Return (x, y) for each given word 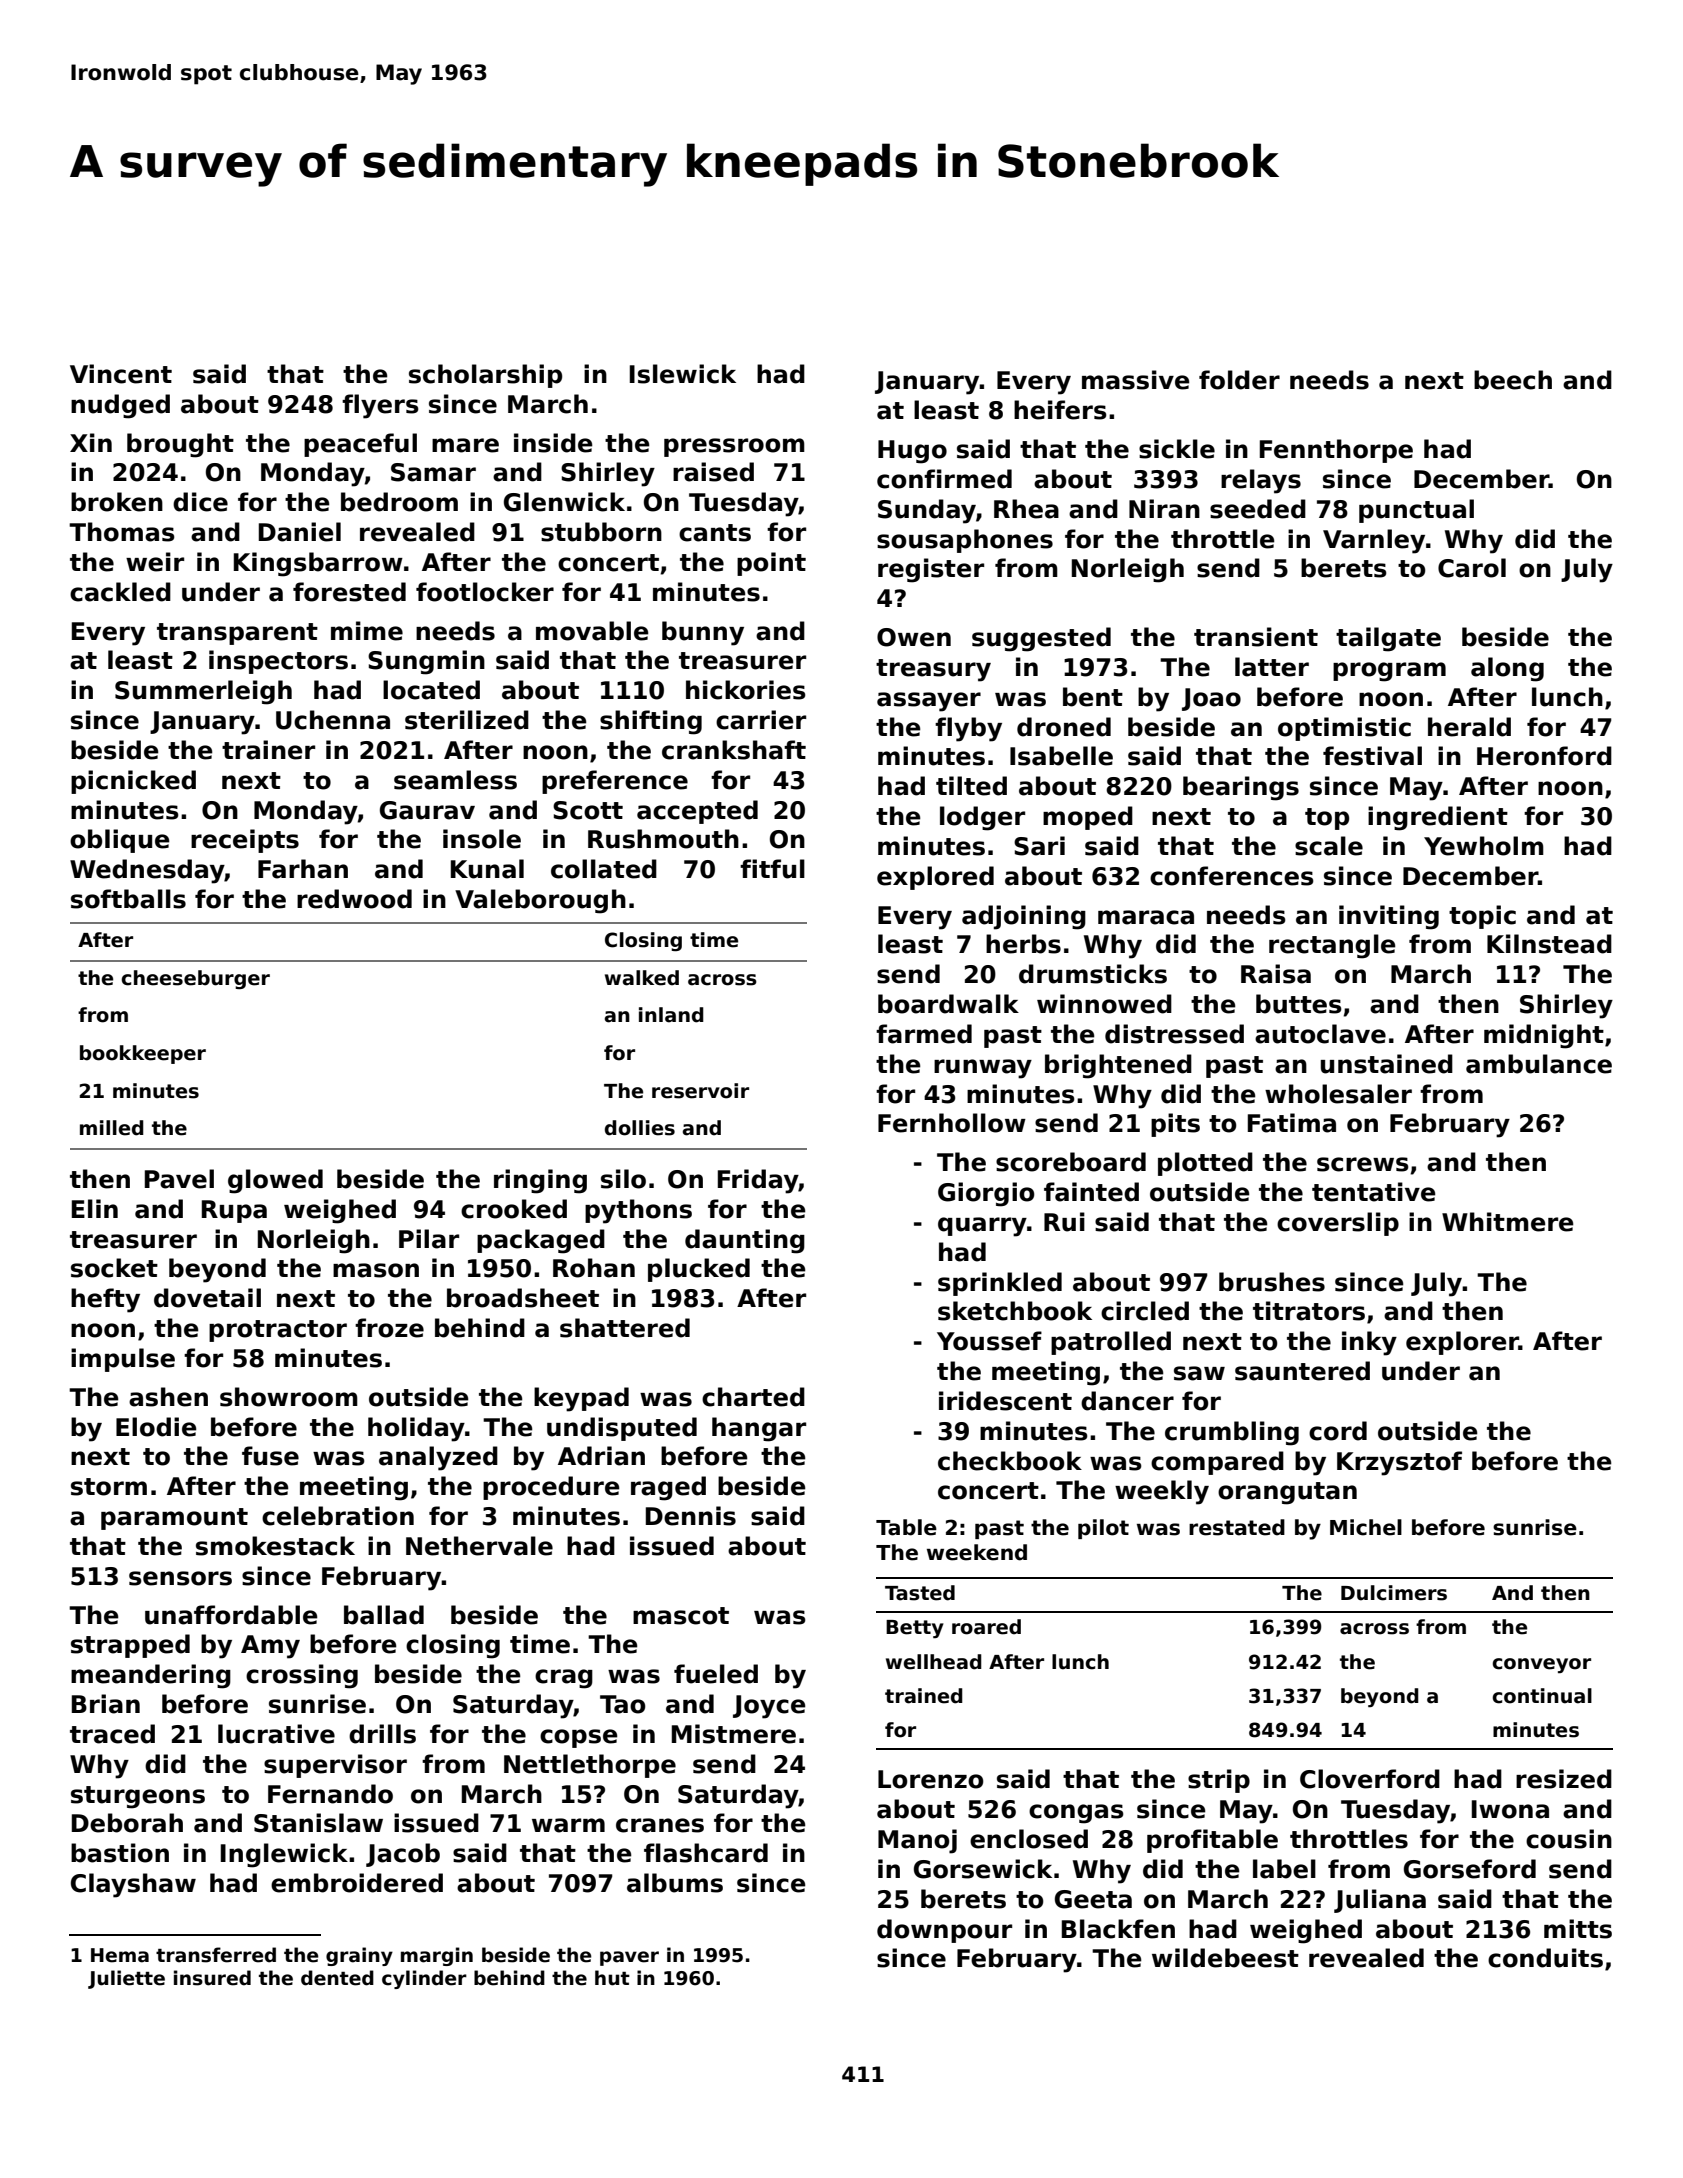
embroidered (357, 1883)
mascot (681, 1616)
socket (114, 1268)
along (1507, 669)
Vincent (121, 374)
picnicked (133, 782)
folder (1239, 380)
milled (112, 1128)
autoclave (1320, 1034)
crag (564, 1679)
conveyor (1541, 1665)
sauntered (1302, 1371)
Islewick (683, 374)
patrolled (1111, 1343)
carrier (761, 720)
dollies (640, 1128)
